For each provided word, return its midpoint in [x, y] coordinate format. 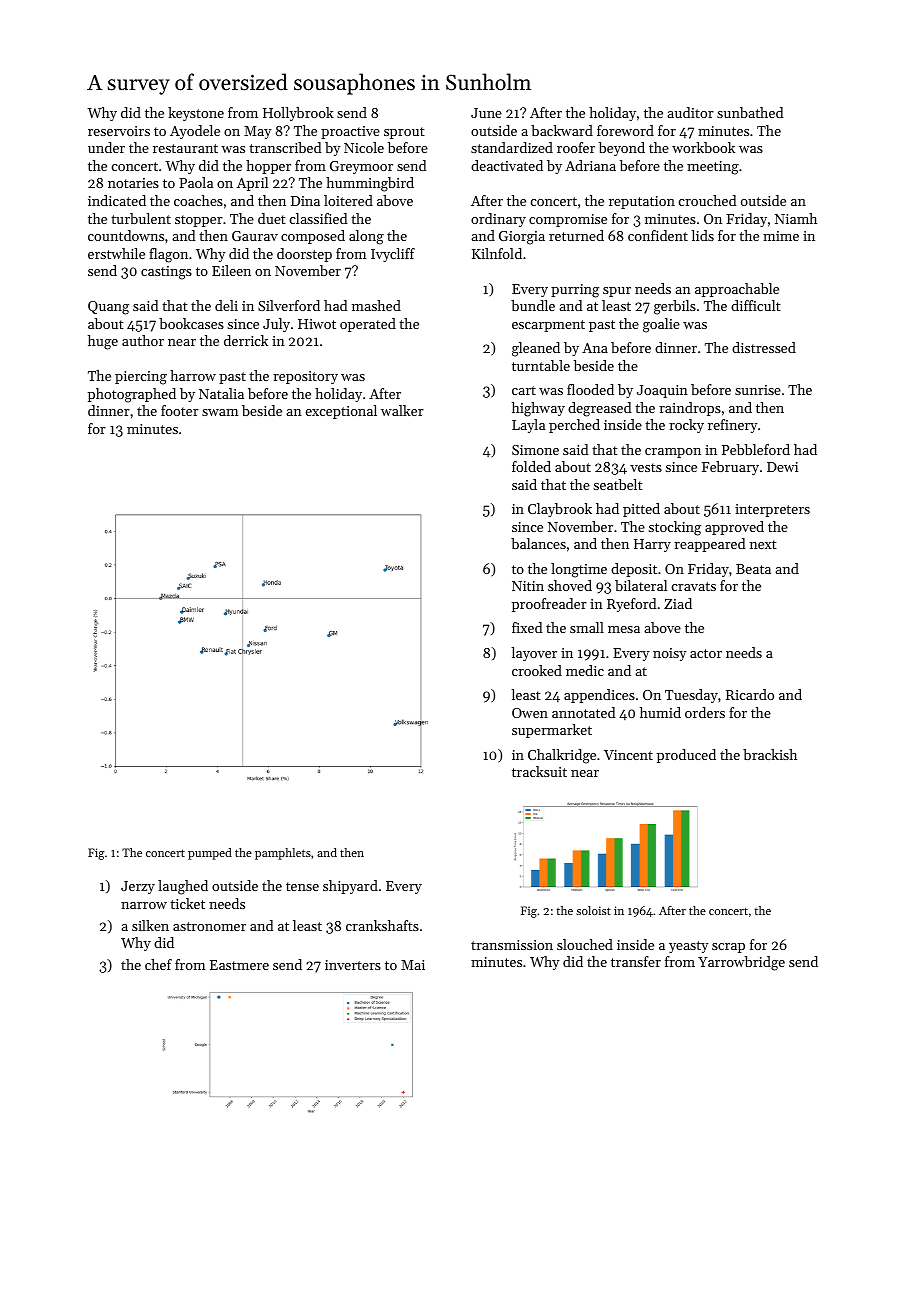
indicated [117, 200]
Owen [530, 713]
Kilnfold [497, 253]
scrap [728, 948]
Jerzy [138, 887]
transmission [512, 945]
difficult [756, 305]
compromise [568, 220]
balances [538, 543]
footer [180, 410]
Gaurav [255, 236]
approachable [737, 290]
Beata [753, 569]
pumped [210, 854]
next [763, 544]
